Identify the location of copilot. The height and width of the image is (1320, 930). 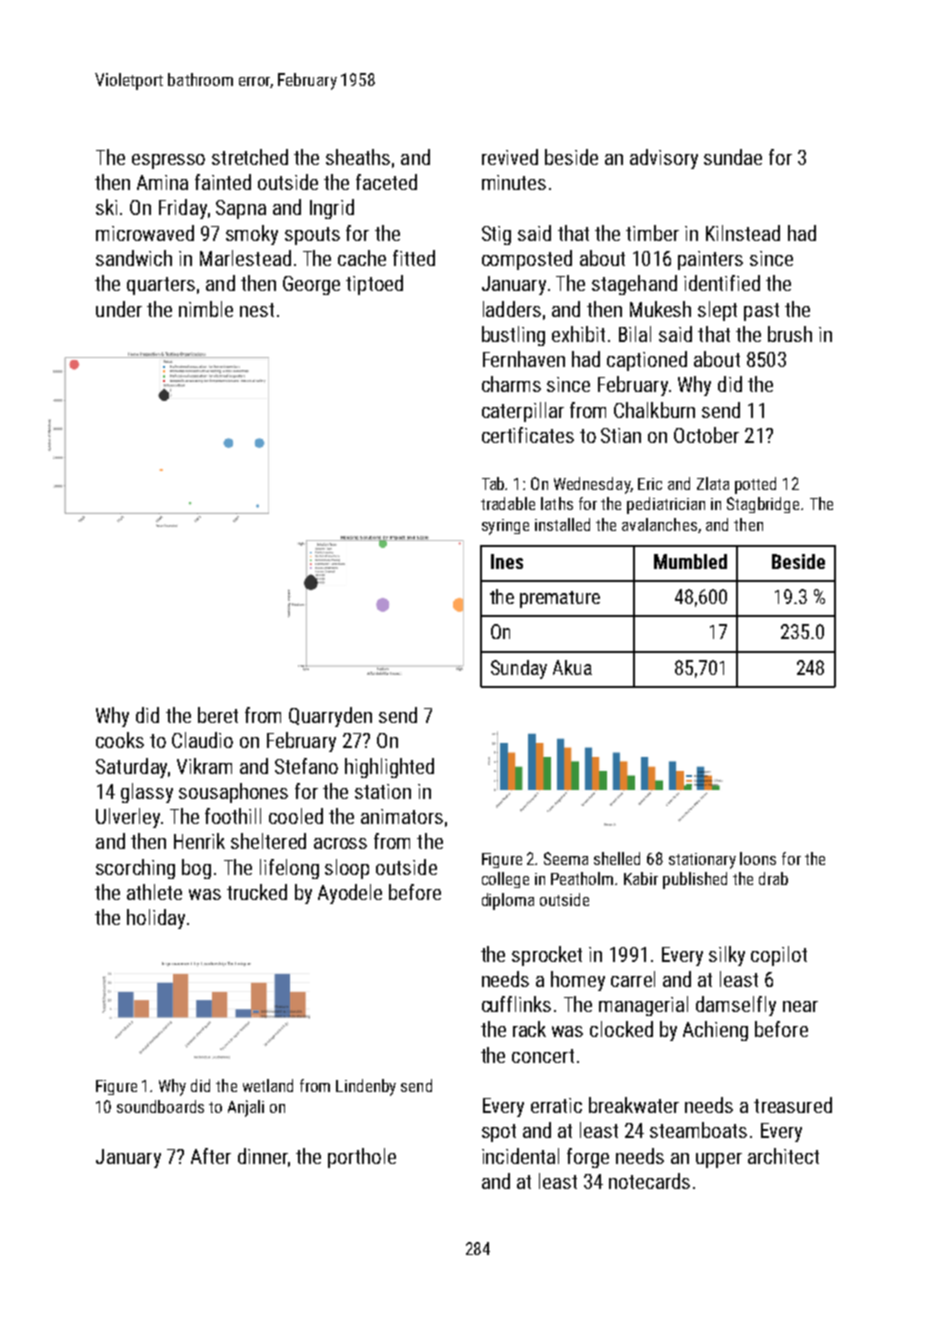
(779, 956).
